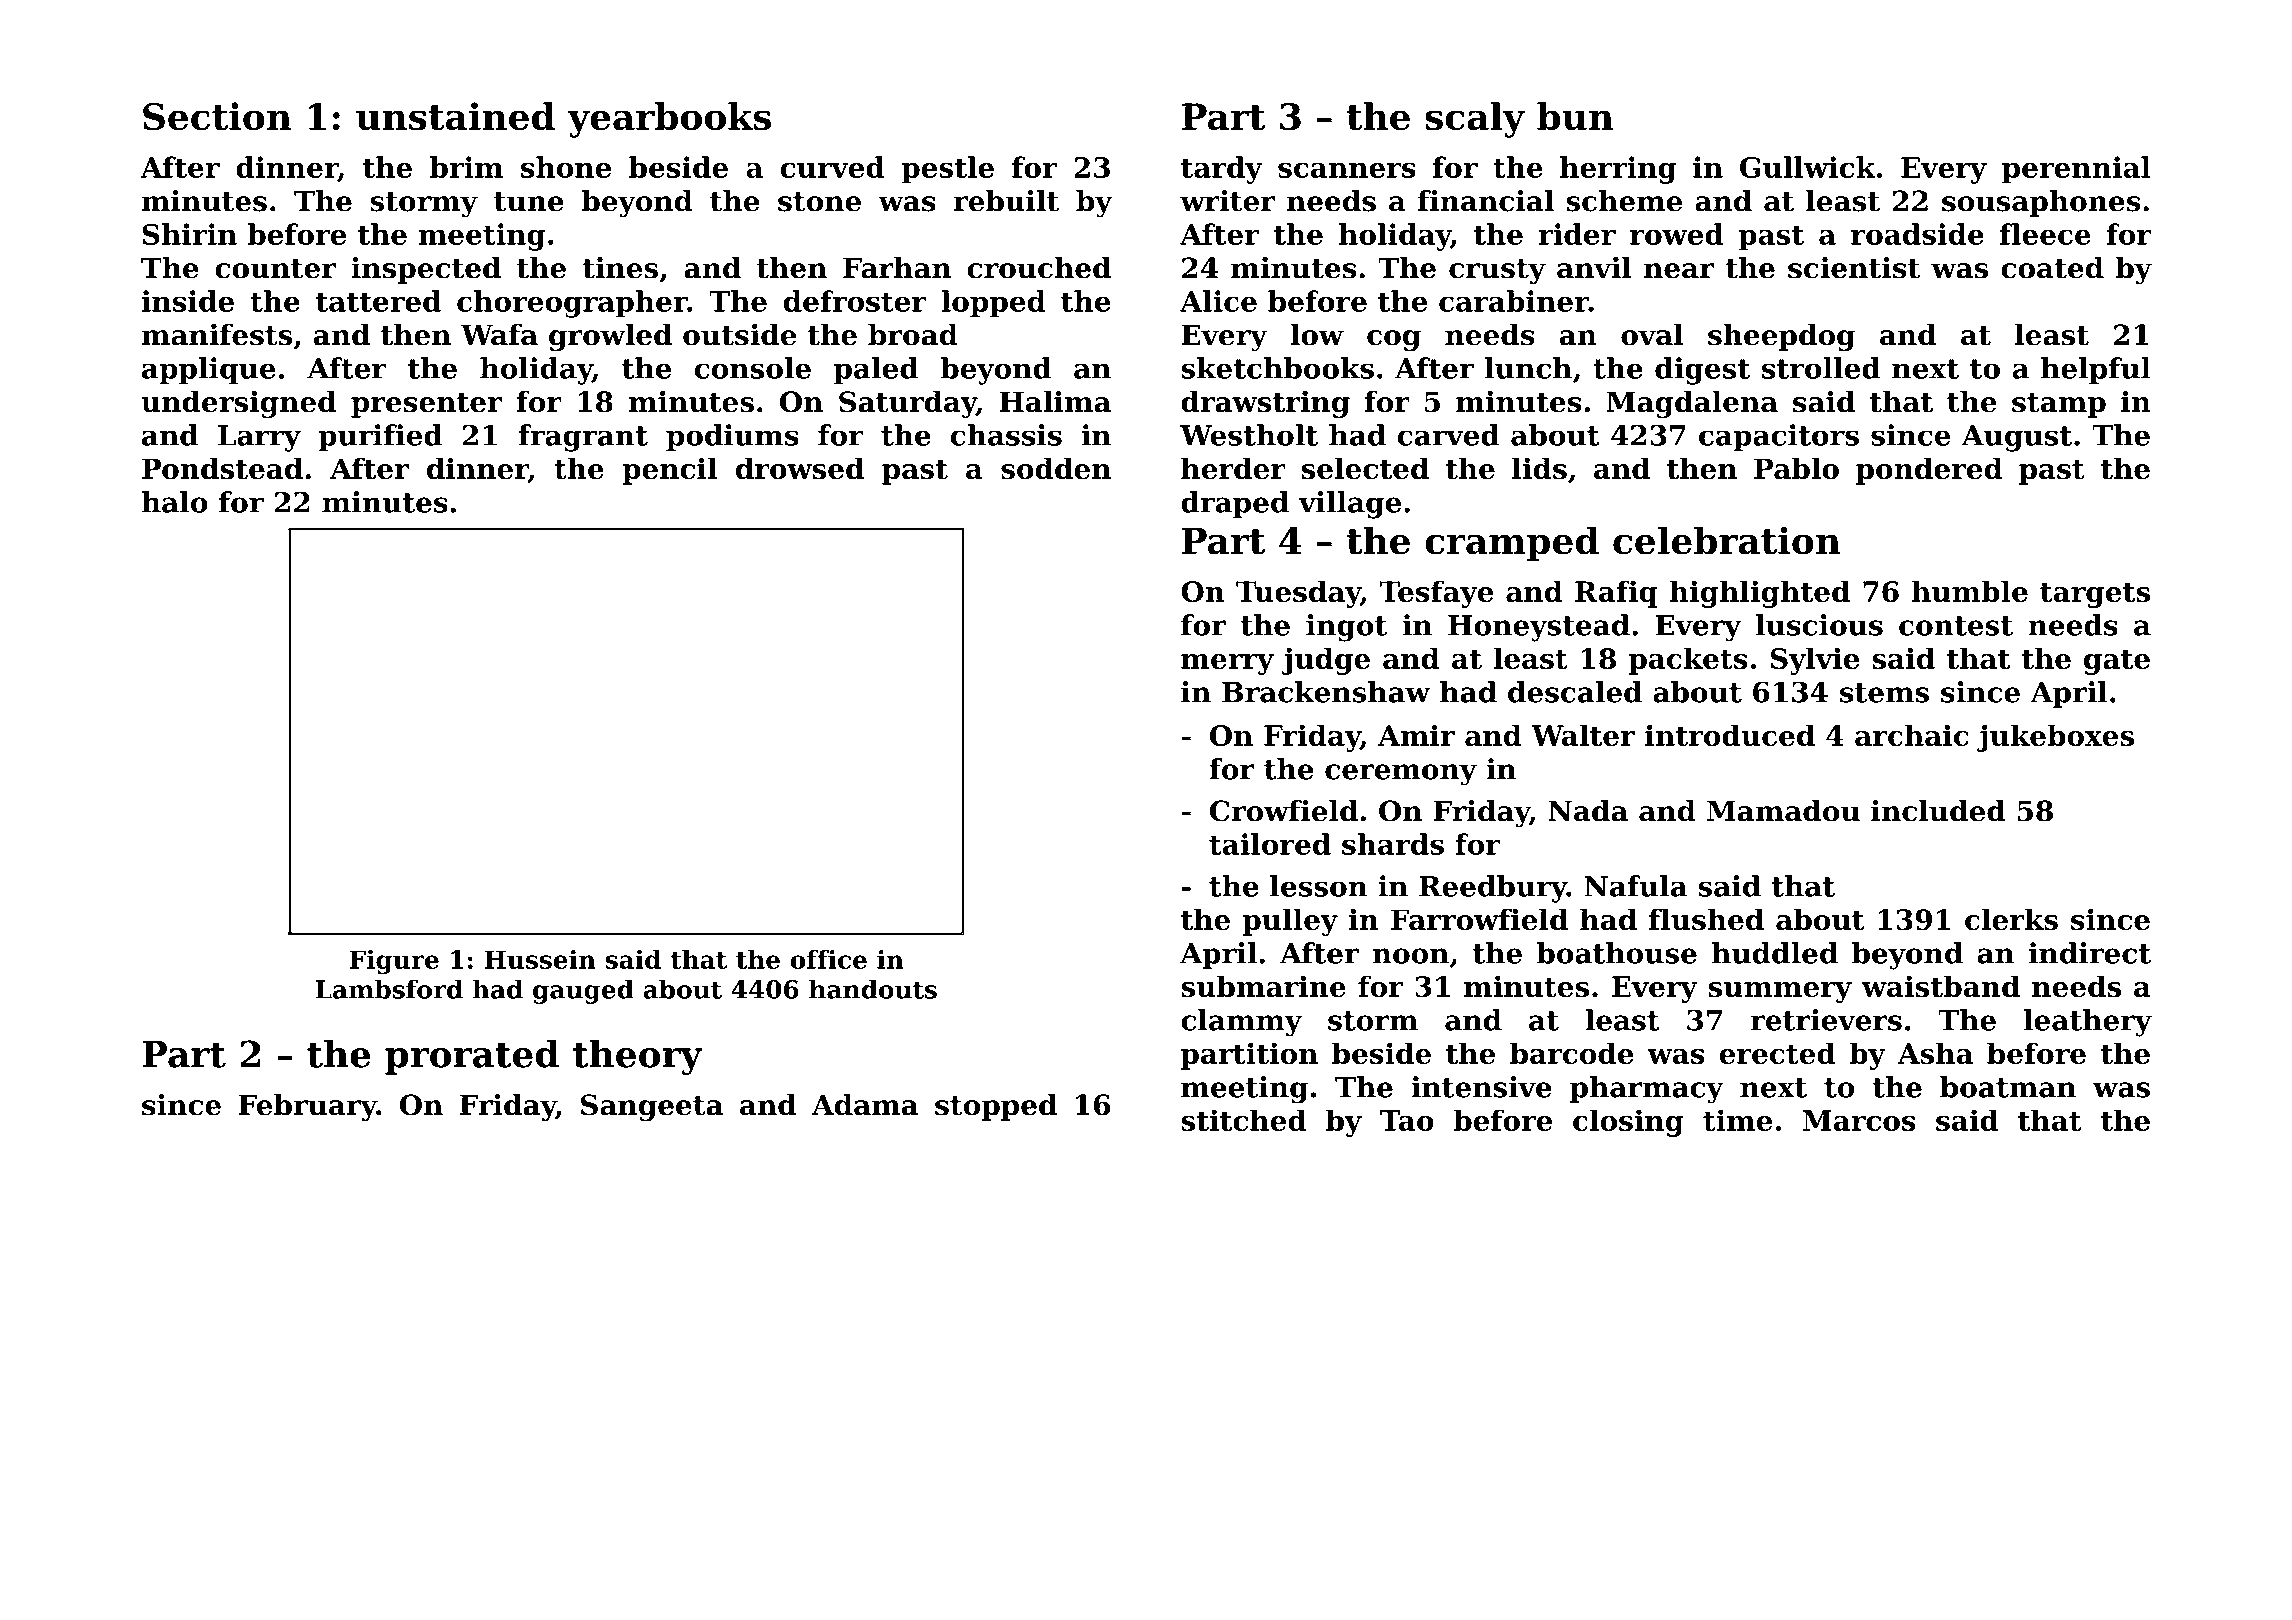  I want to click on archaic, so click(1912, 735).
